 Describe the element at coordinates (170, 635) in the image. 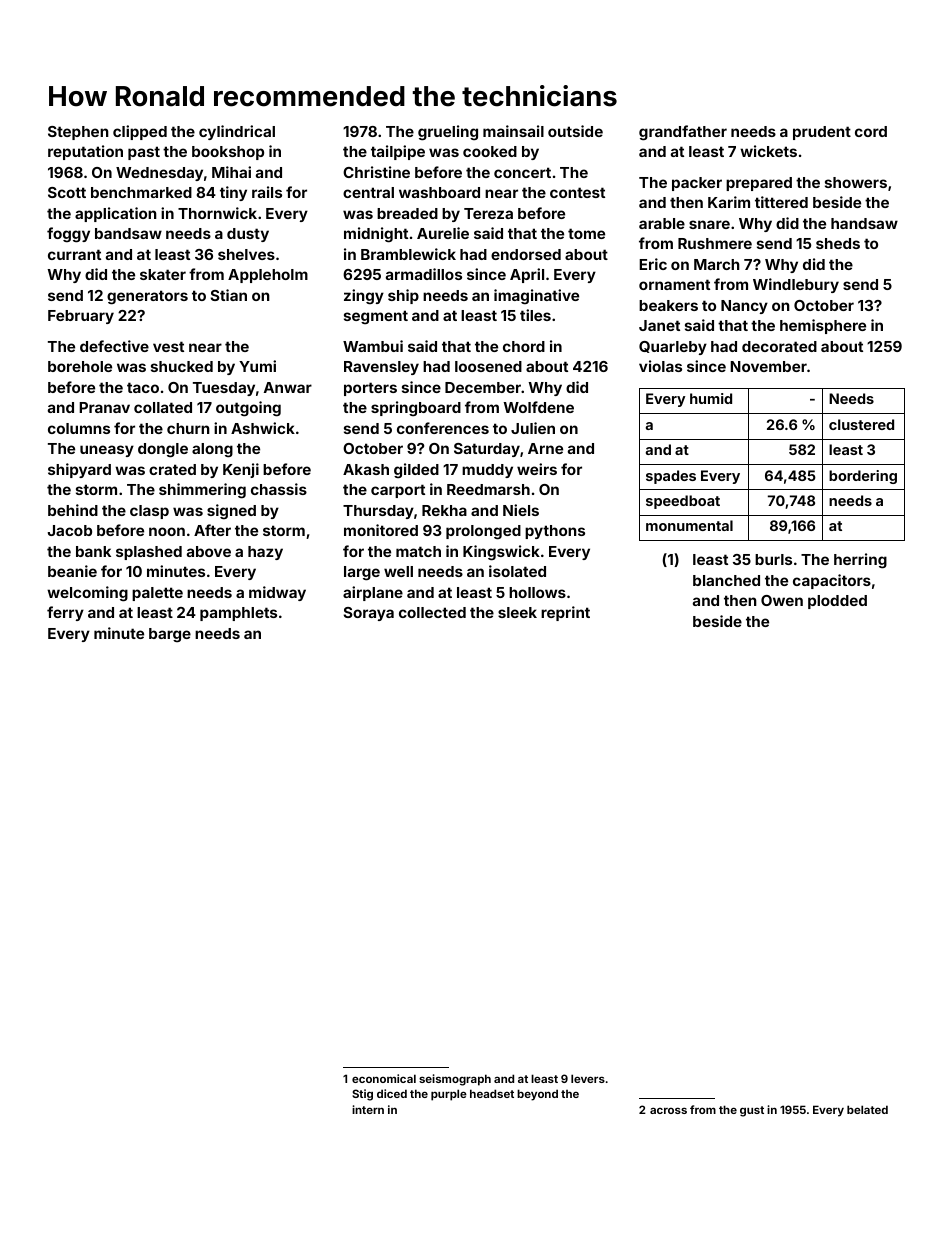

I see `barge` at that location.
